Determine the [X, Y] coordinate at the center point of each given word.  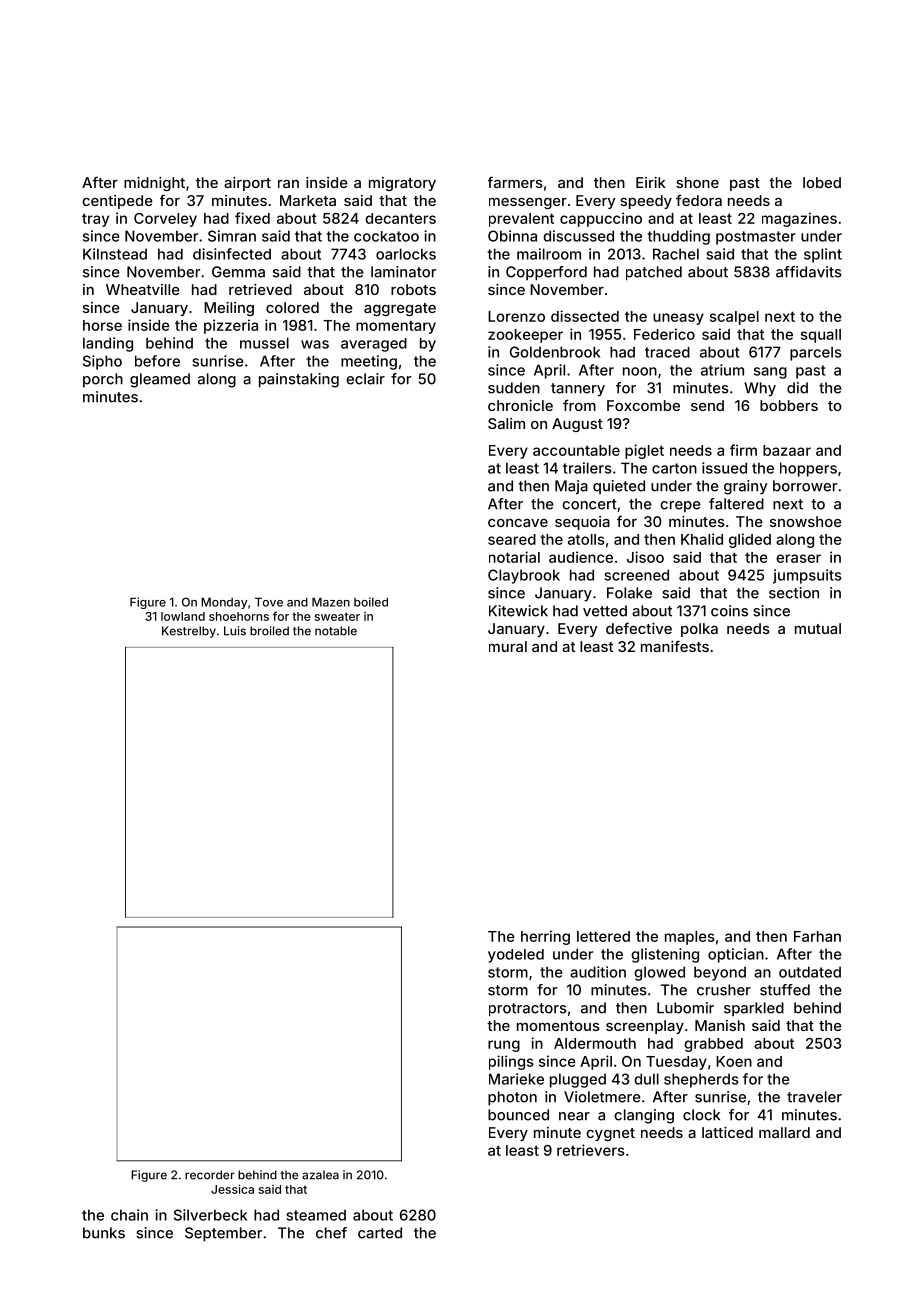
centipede [117, 202]
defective [639, 628]
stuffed [785, 990]
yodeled [516, 956]
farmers [515, 182]
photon [512, 1098]
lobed [822, 182]
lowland [183, 616]
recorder [210, 1175]
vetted [605, 611]
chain [129, 1215]
